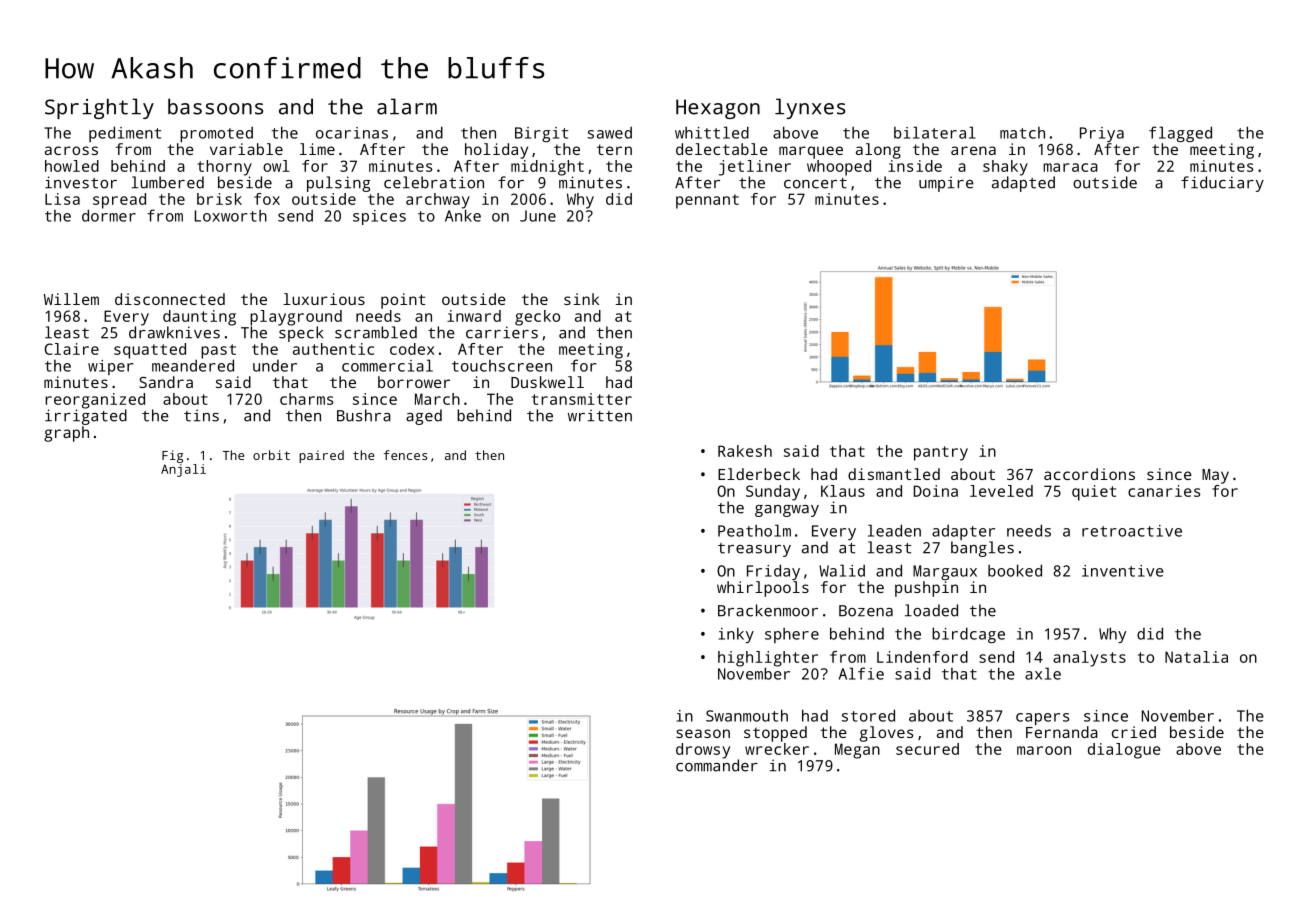 This image has width=1308, height=924. What do you see at coordinates (857, 751) in the image?
I see `Megan` at bounding box center [857, 751].
